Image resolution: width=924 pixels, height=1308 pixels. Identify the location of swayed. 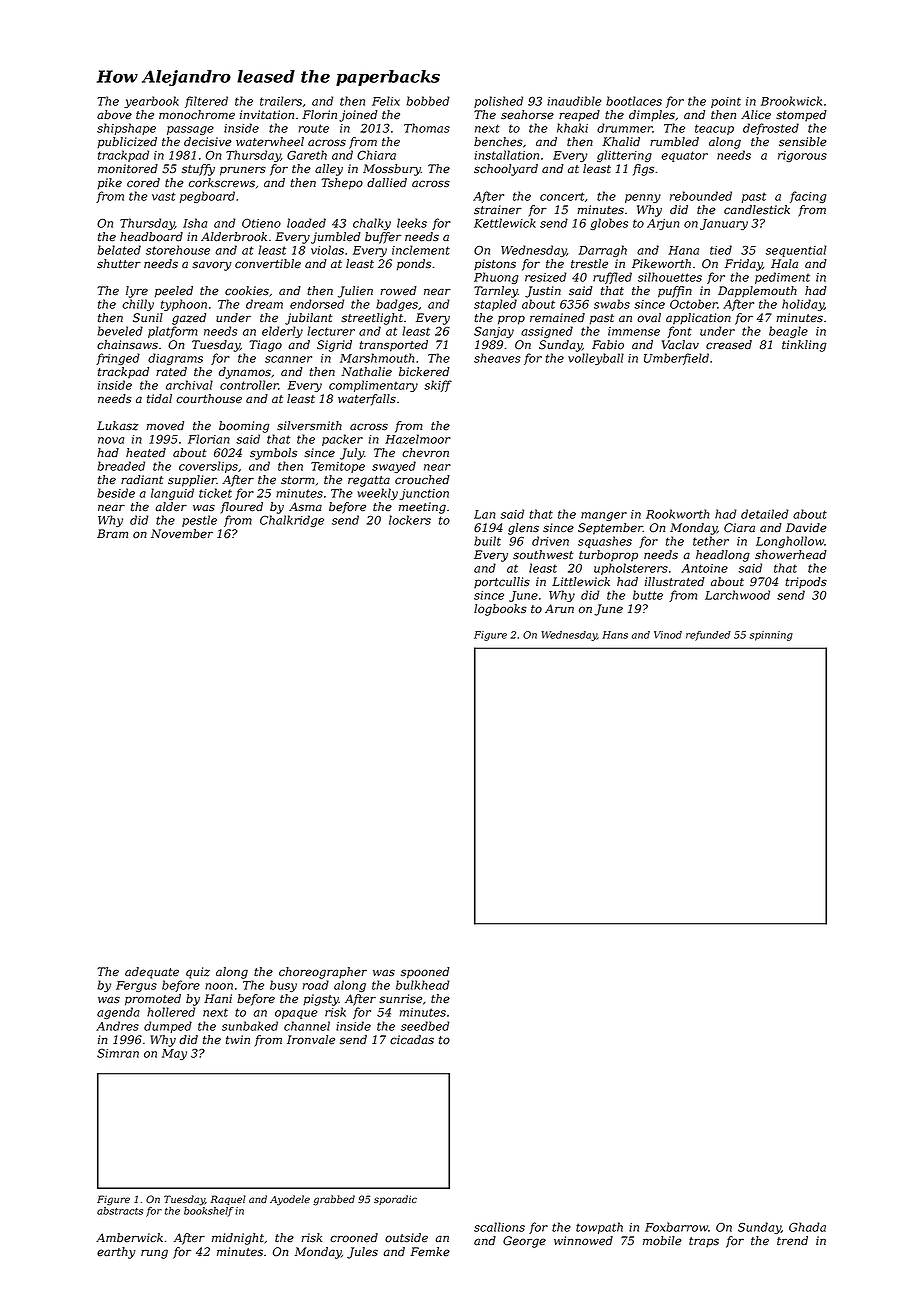
(394, 467).
